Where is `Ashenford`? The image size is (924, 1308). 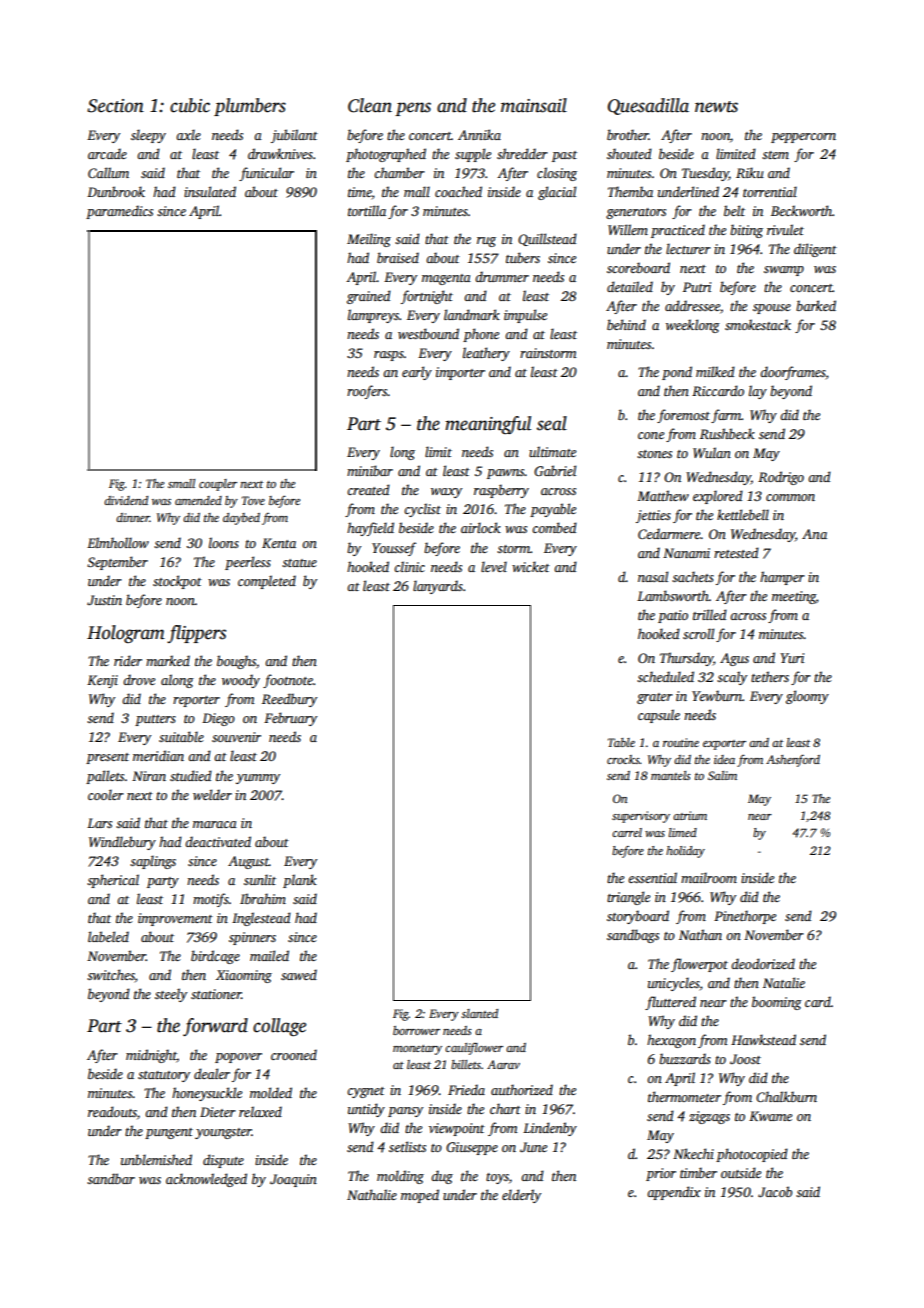
Ashenford is located at coordinates (793, 760).
